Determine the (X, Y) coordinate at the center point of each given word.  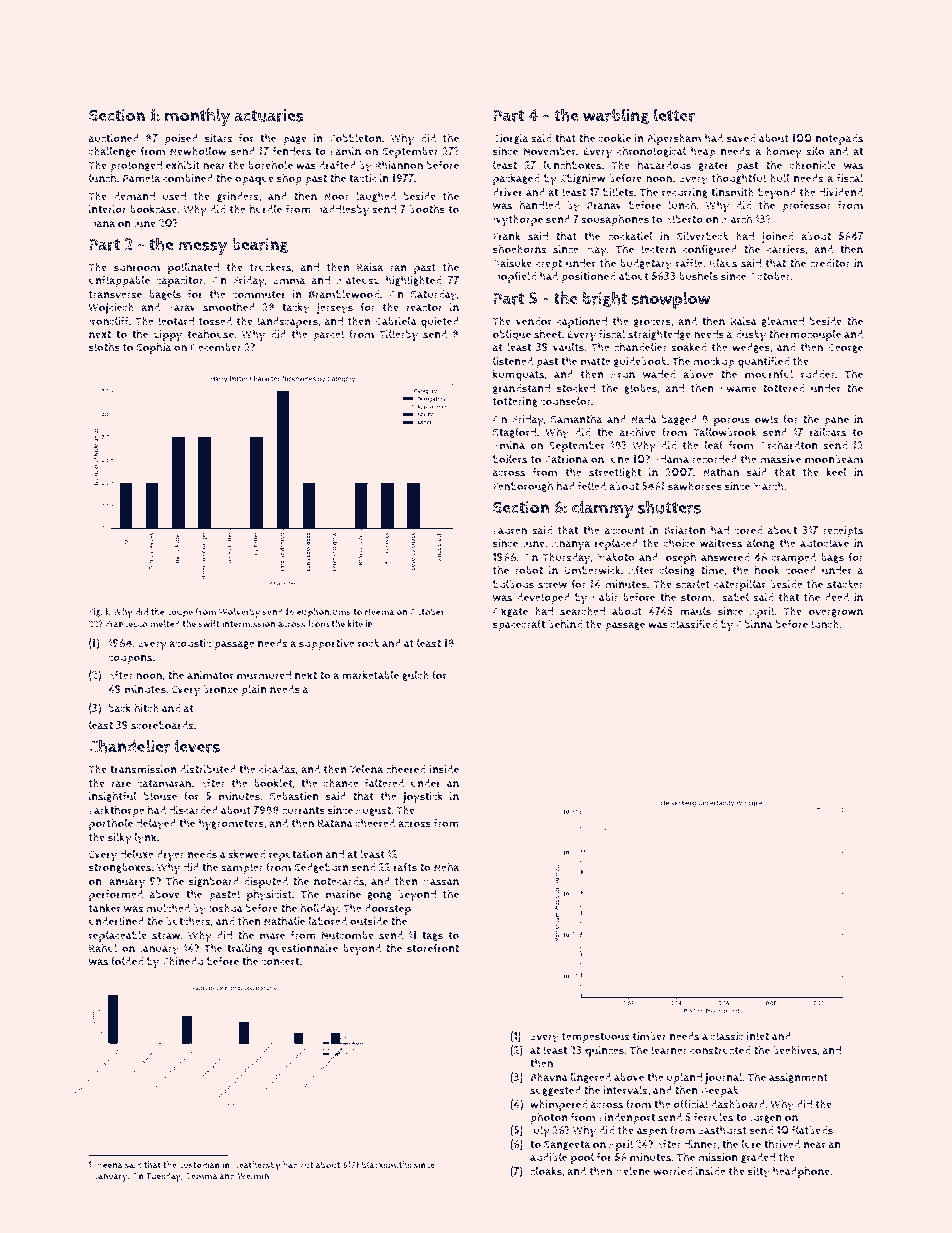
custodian (199, 1165)
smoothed (229, 307)
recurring (685, 193)
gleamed (782, 321)
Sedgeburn (321, 868)
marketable (370, 675)
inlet (758, 1036)
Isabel (734, 597)
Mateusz (358, 280)
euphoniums (324, 613)
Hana (102, 223)
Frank (506, 236)
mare (272, 936)
